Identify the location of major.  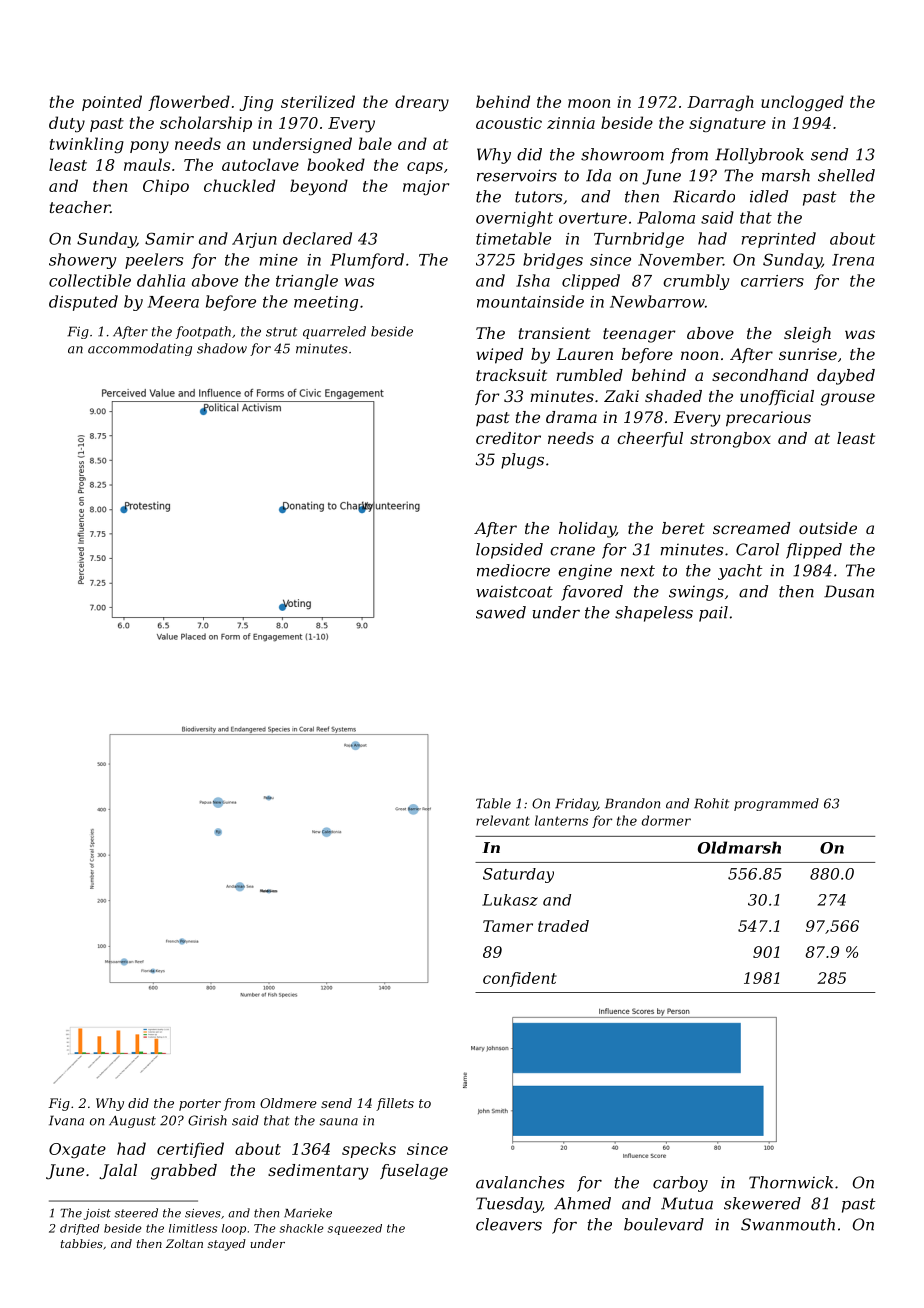
(426, 187).
